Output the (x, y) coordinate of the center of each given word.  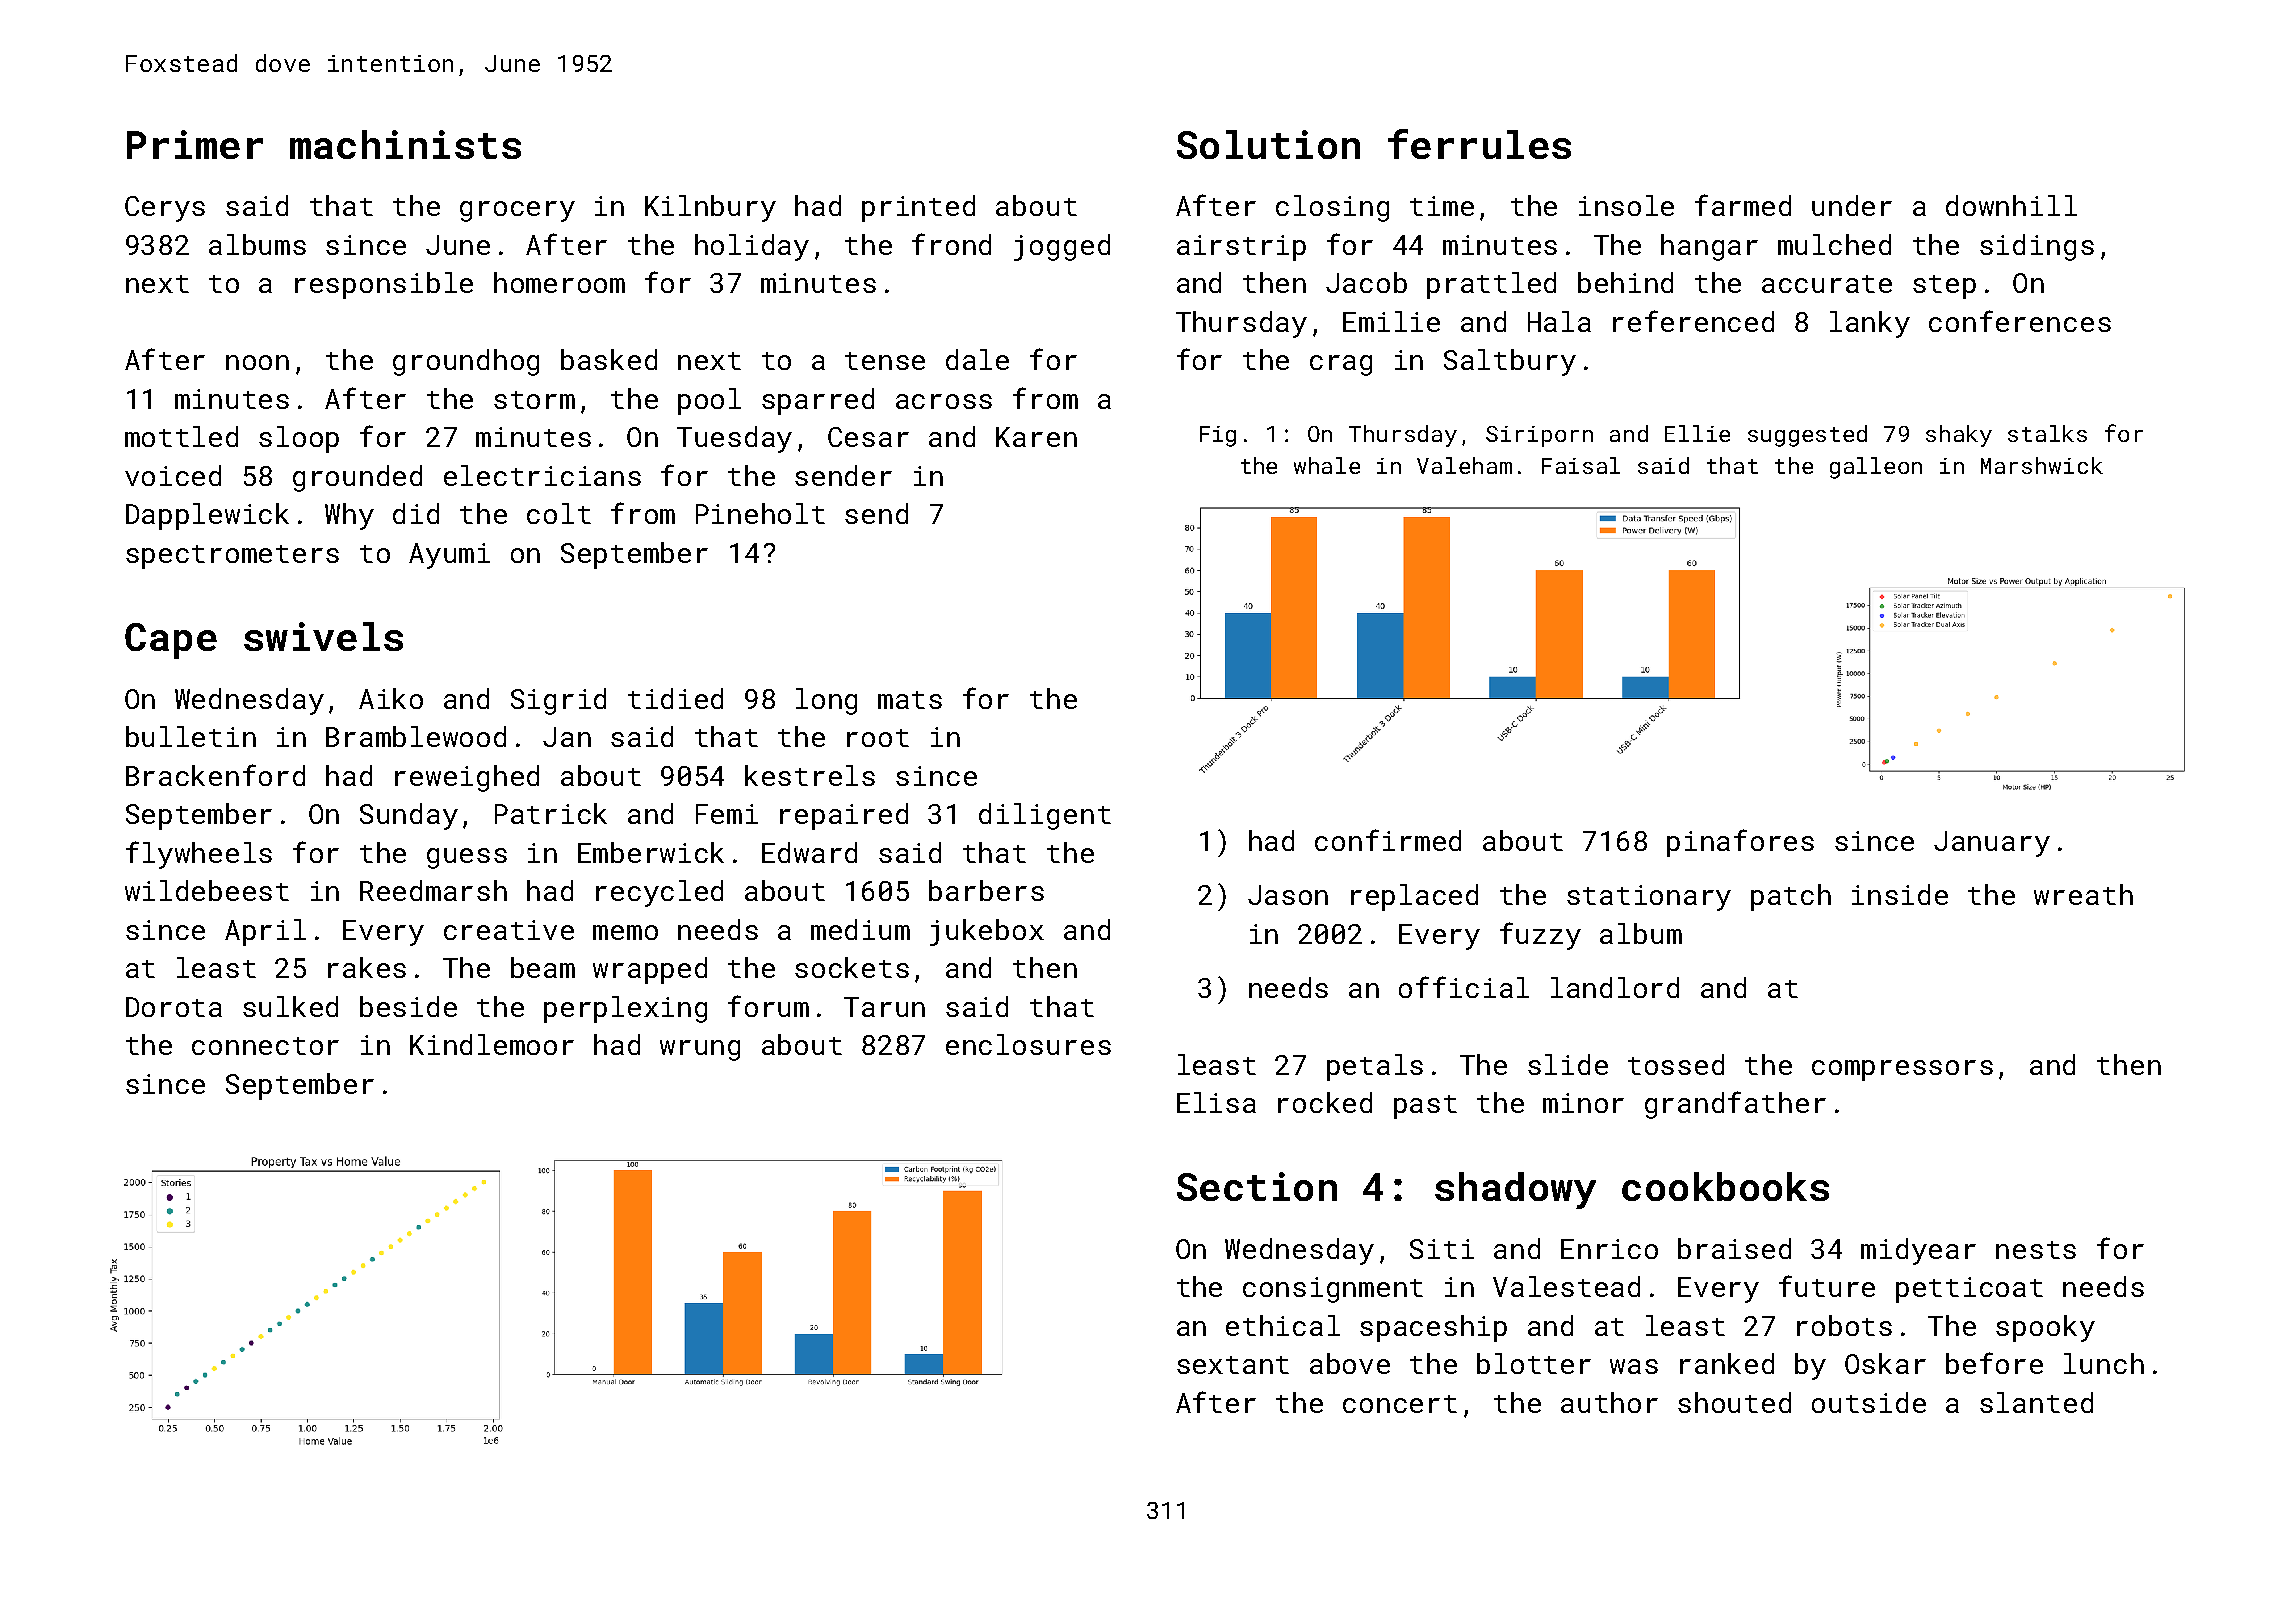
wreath (2083, 894)
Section (1257, 1186)
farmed (1743, 205)
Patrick (551, 813)
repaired (844, 816)
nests (2036, 1250)
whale (1327, 465)
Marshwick (2042, 465)
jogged (1062, 247)
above (1350, 1363)
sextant (1233, 1365)
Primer (195, 144)
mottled (181, 436)
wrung (700, 1050)
